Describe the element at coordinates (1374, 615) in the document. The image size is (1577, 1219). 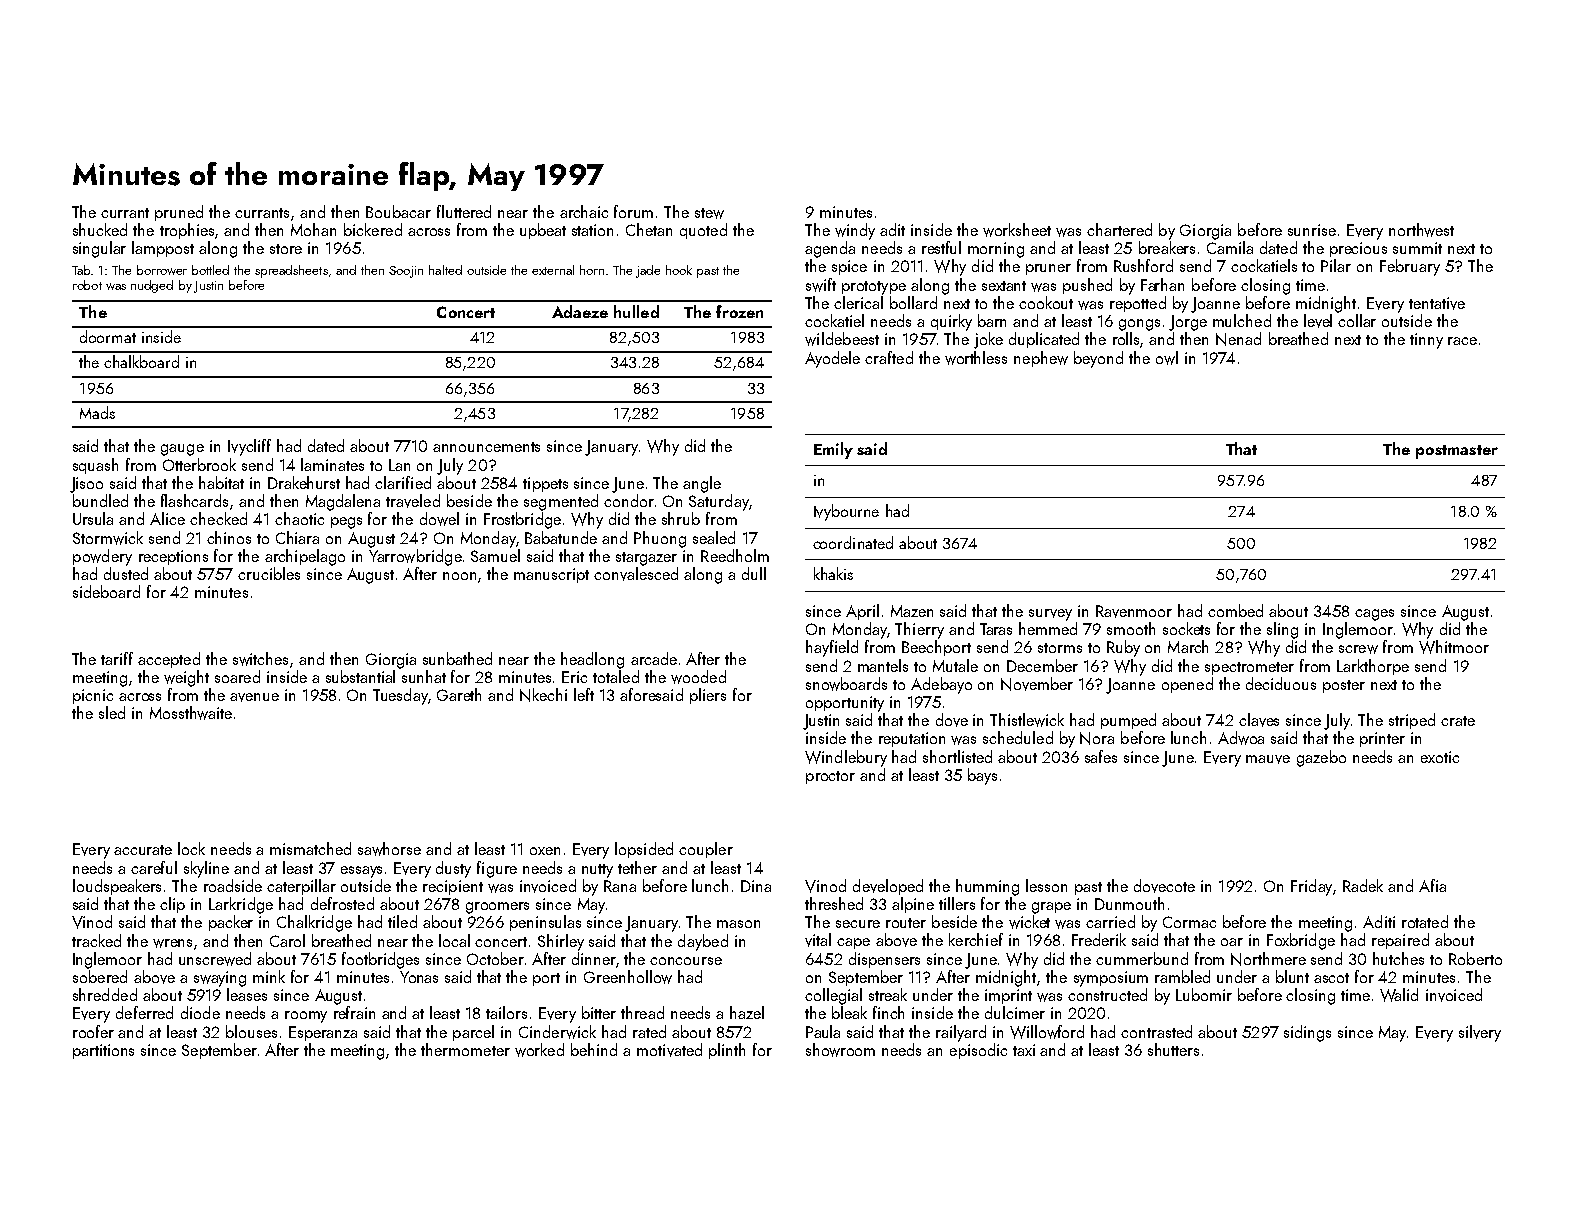
I see `cages` at that location.
